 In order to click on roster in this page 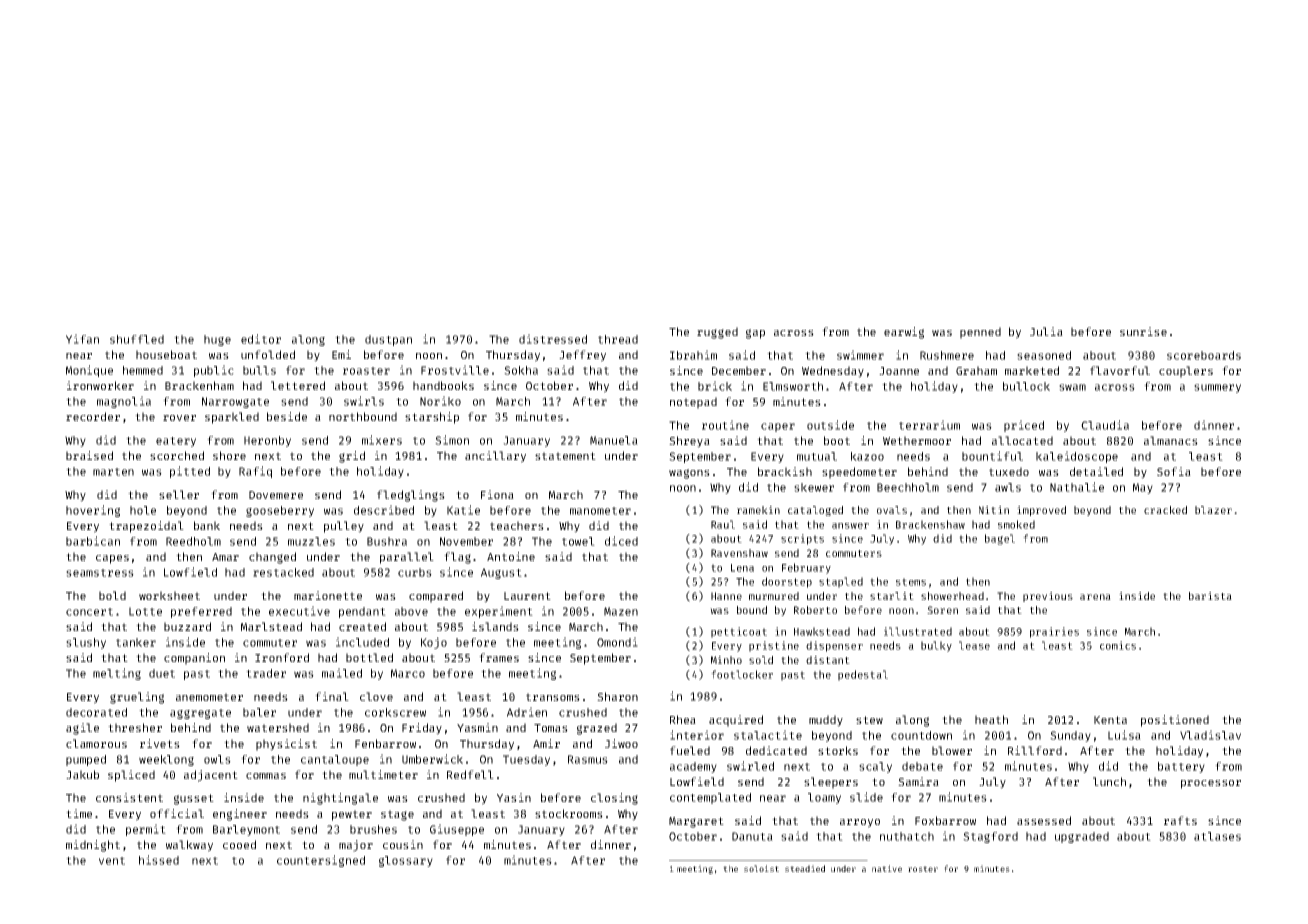, I will do `click(923, 869)`.
